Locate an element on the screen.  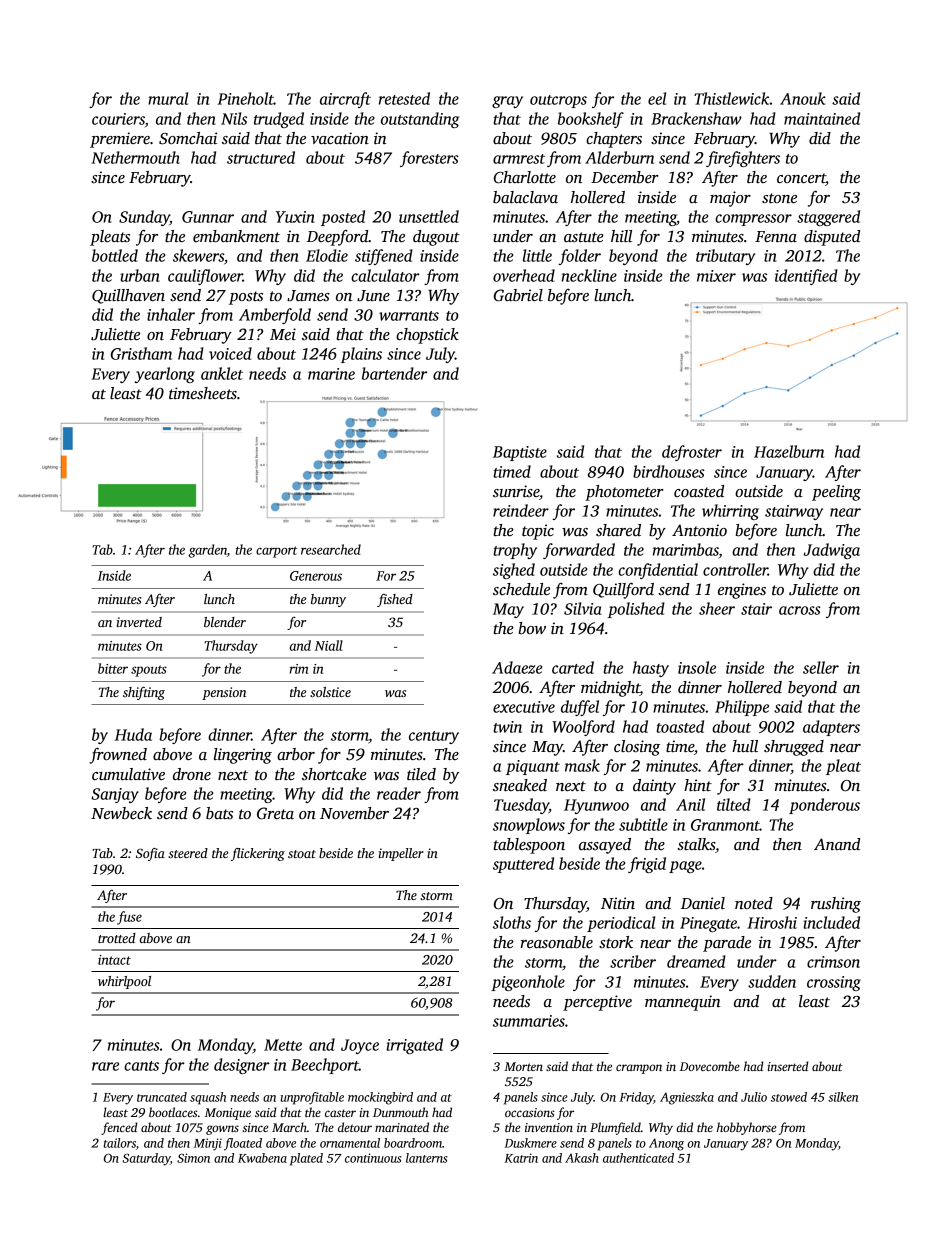
hill is located at coordinates (621, 236).
